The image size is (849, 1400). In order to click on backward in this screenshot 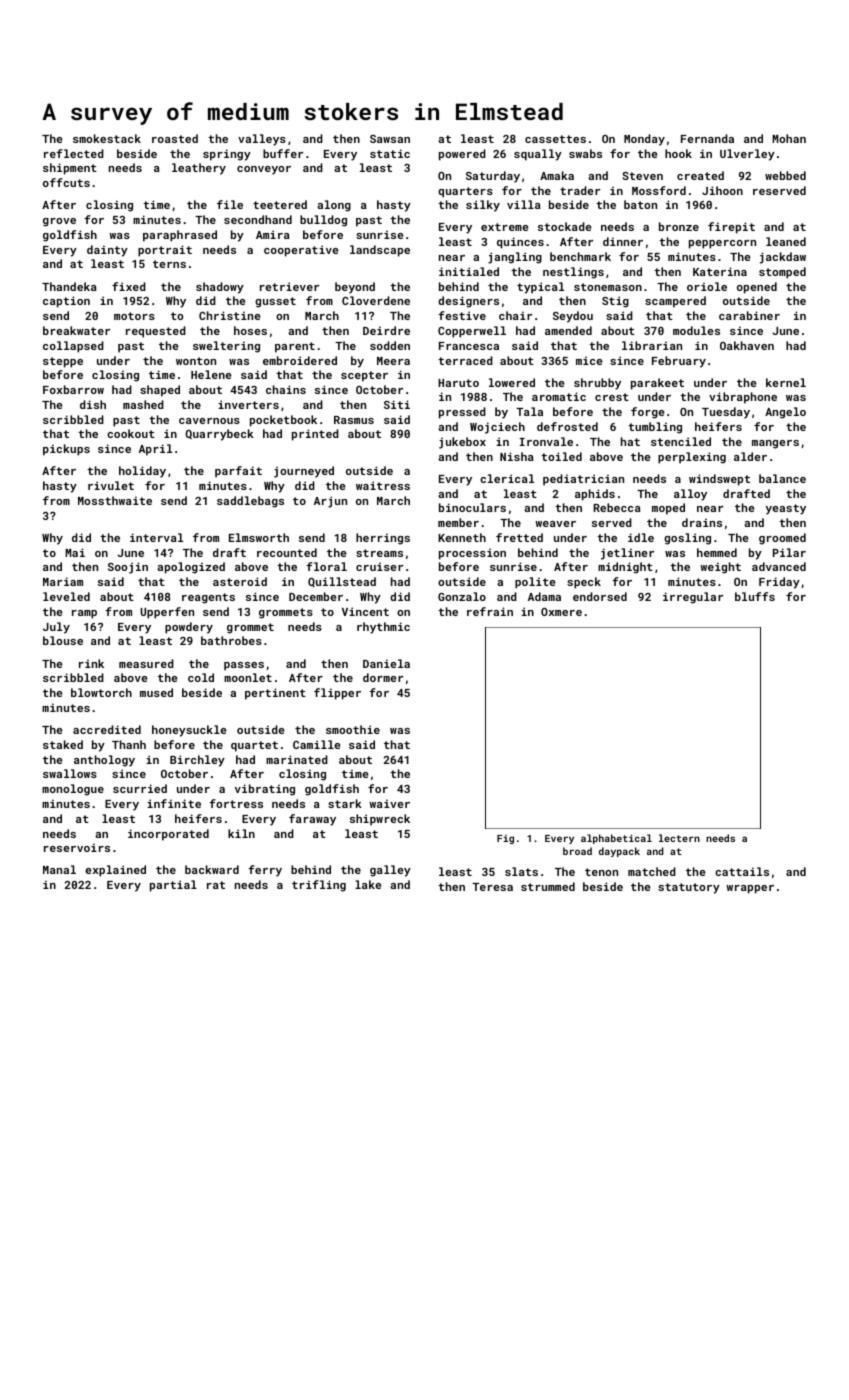, I will do `click(212, 869)`.
